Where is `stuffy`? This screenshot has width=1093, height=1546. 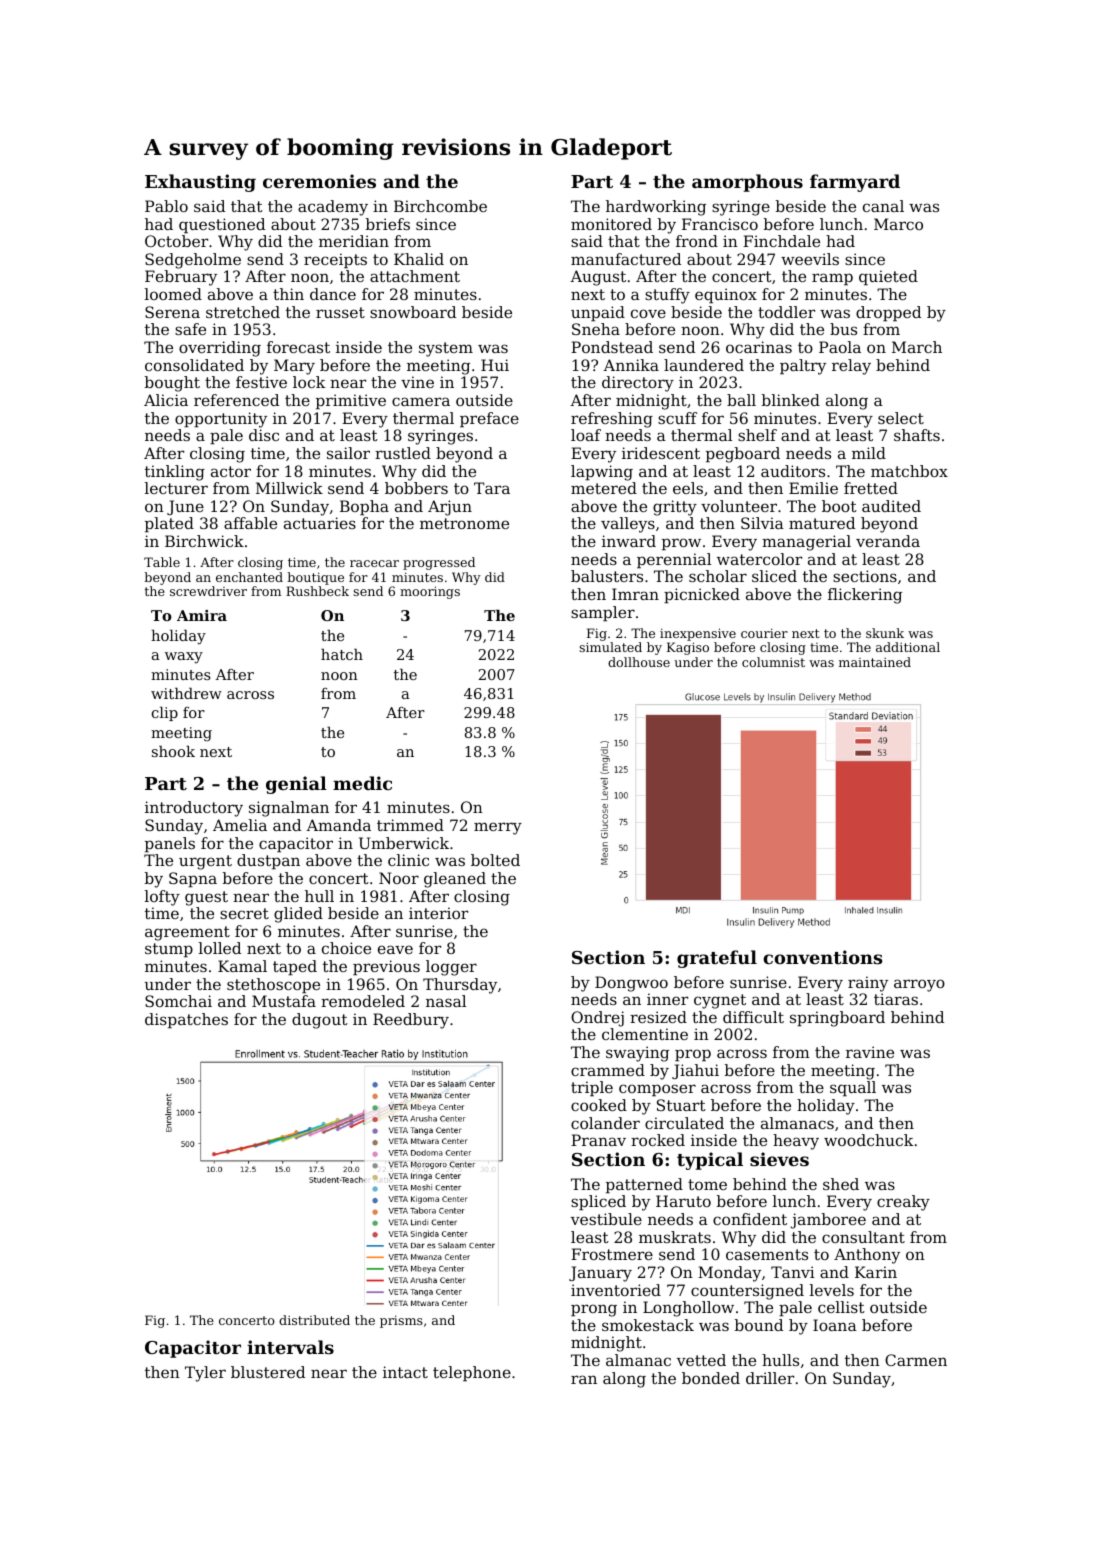
stuffy is located at coordinates (667, 296).
